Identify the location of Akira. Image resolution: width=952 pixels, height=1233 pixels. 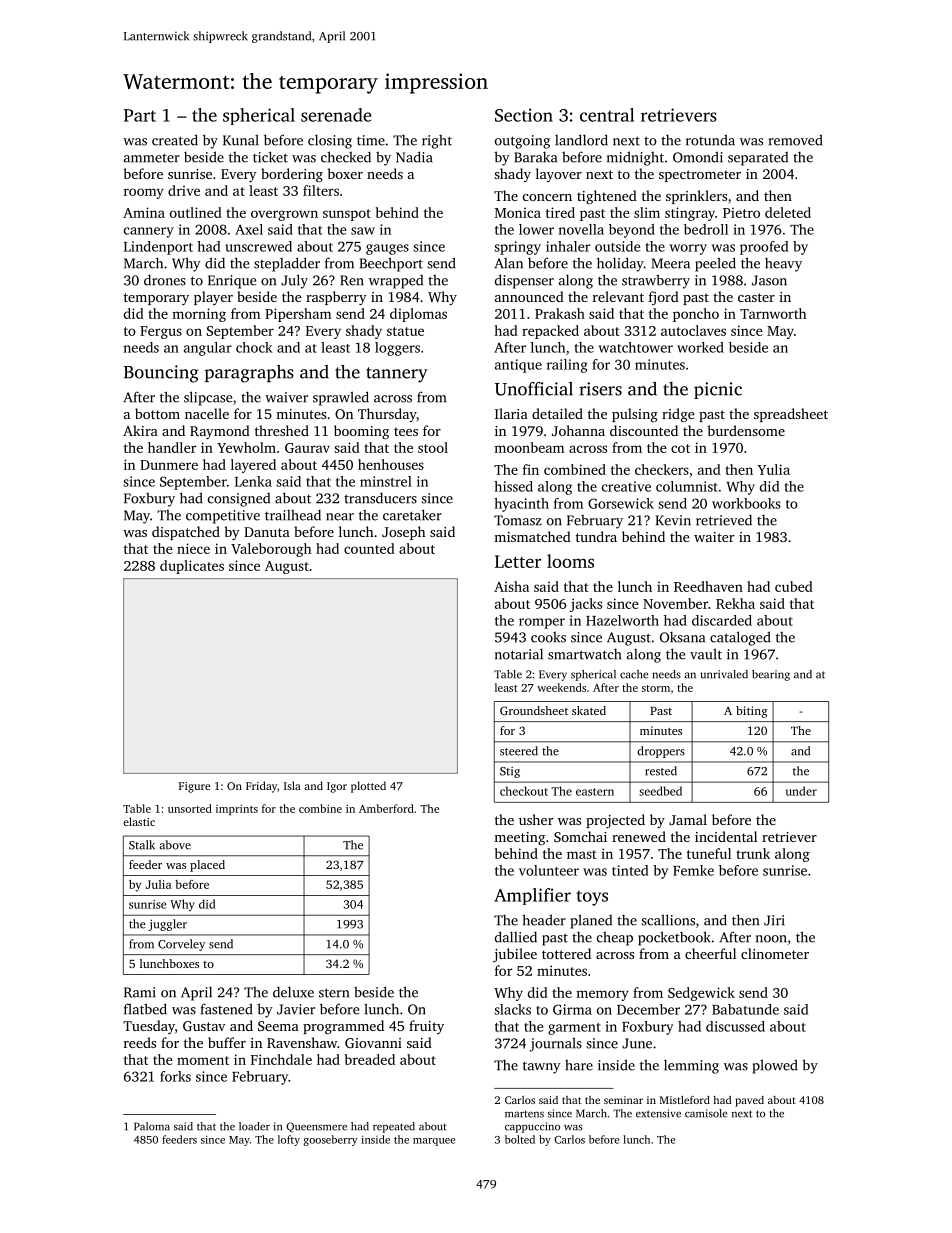
(140, 430).
